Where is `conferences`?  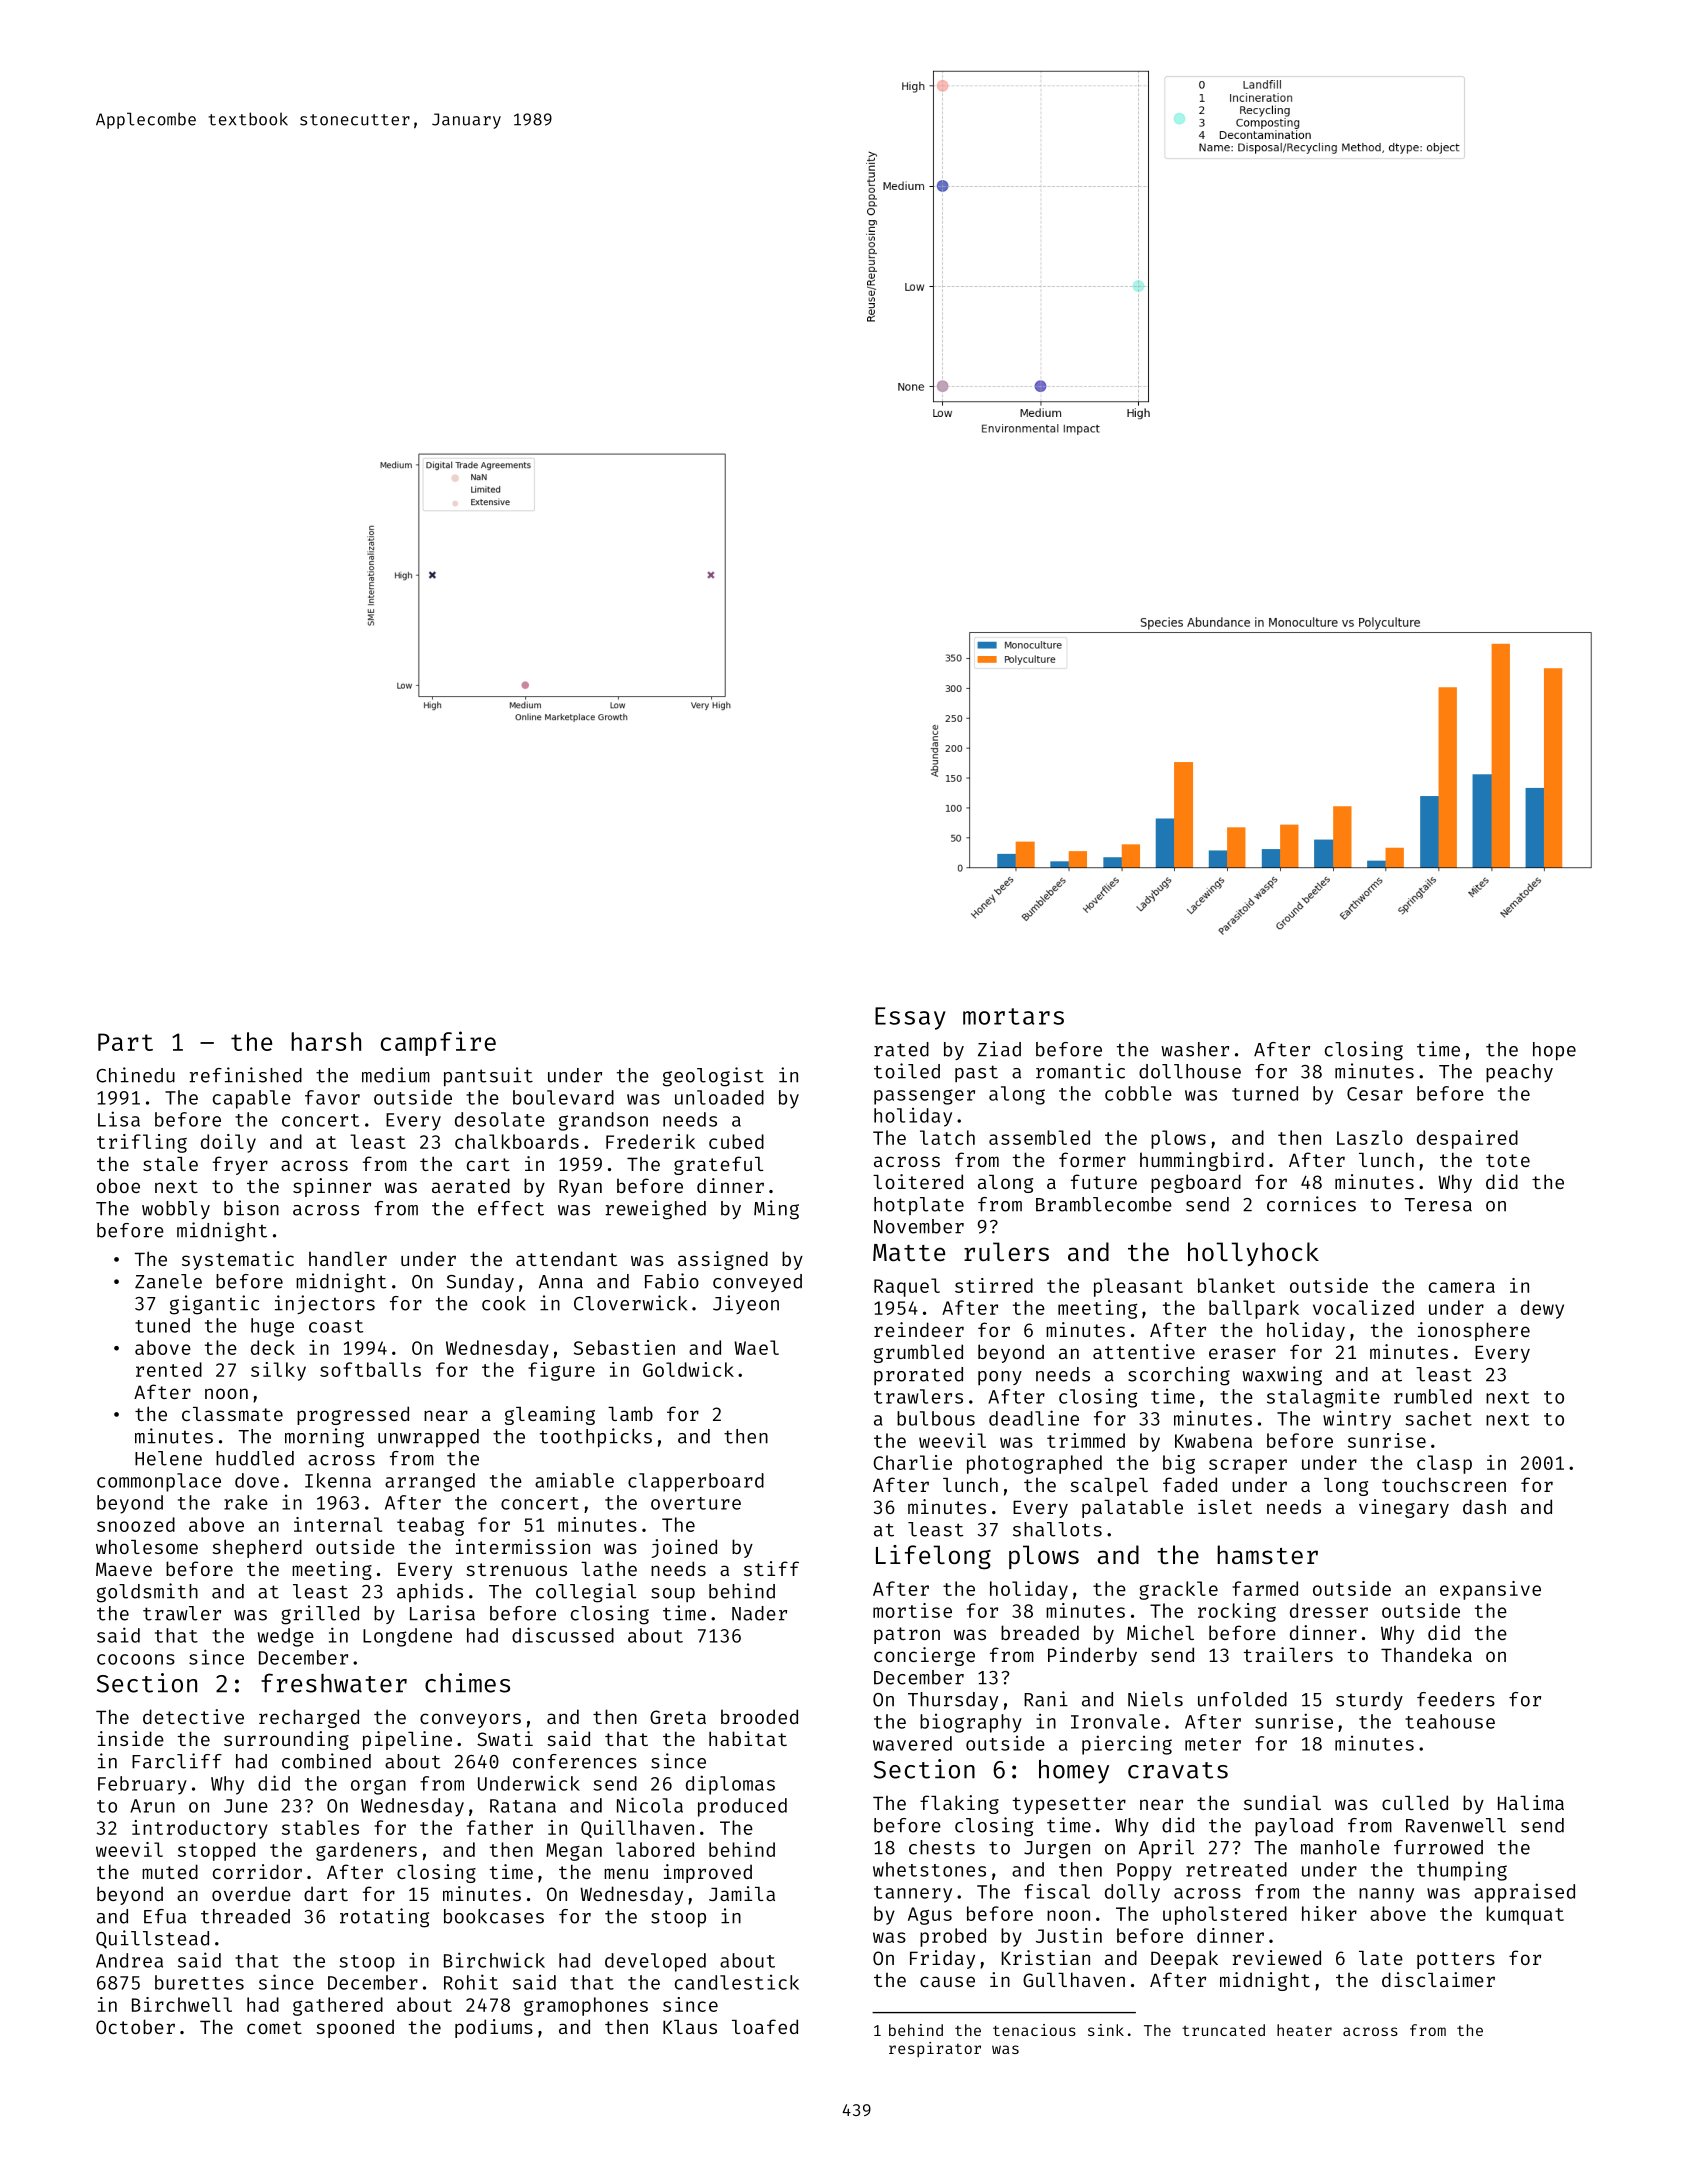 conferences is located at coordinates (575, 1761).
